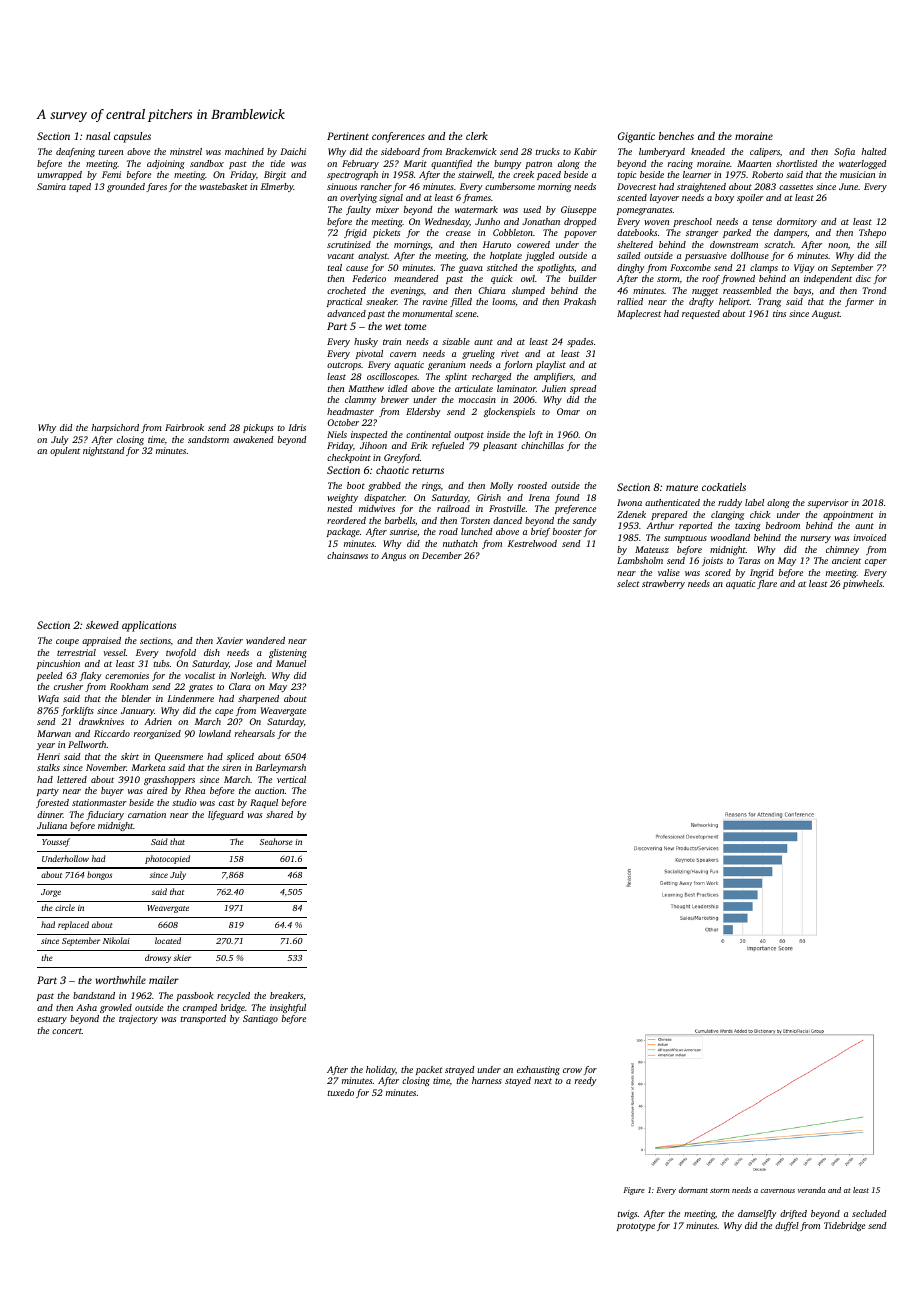  What do you see at coordinates (67, 1031) in the screenshot?
I see `concert` at bounding box center [67, 1031].
